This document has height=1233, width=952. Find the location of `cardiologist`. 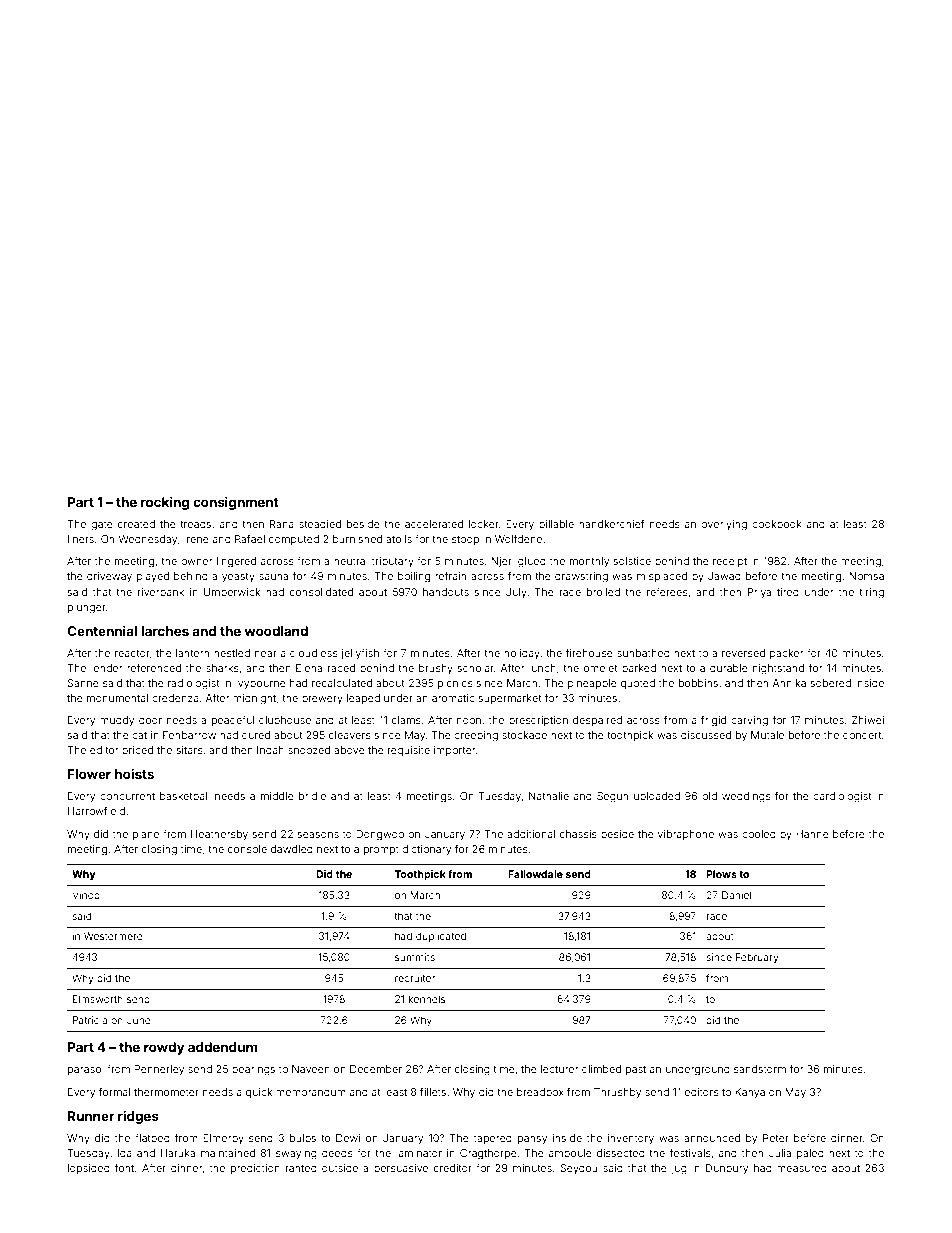

cardiologist is located at coordinates (842, 797).
